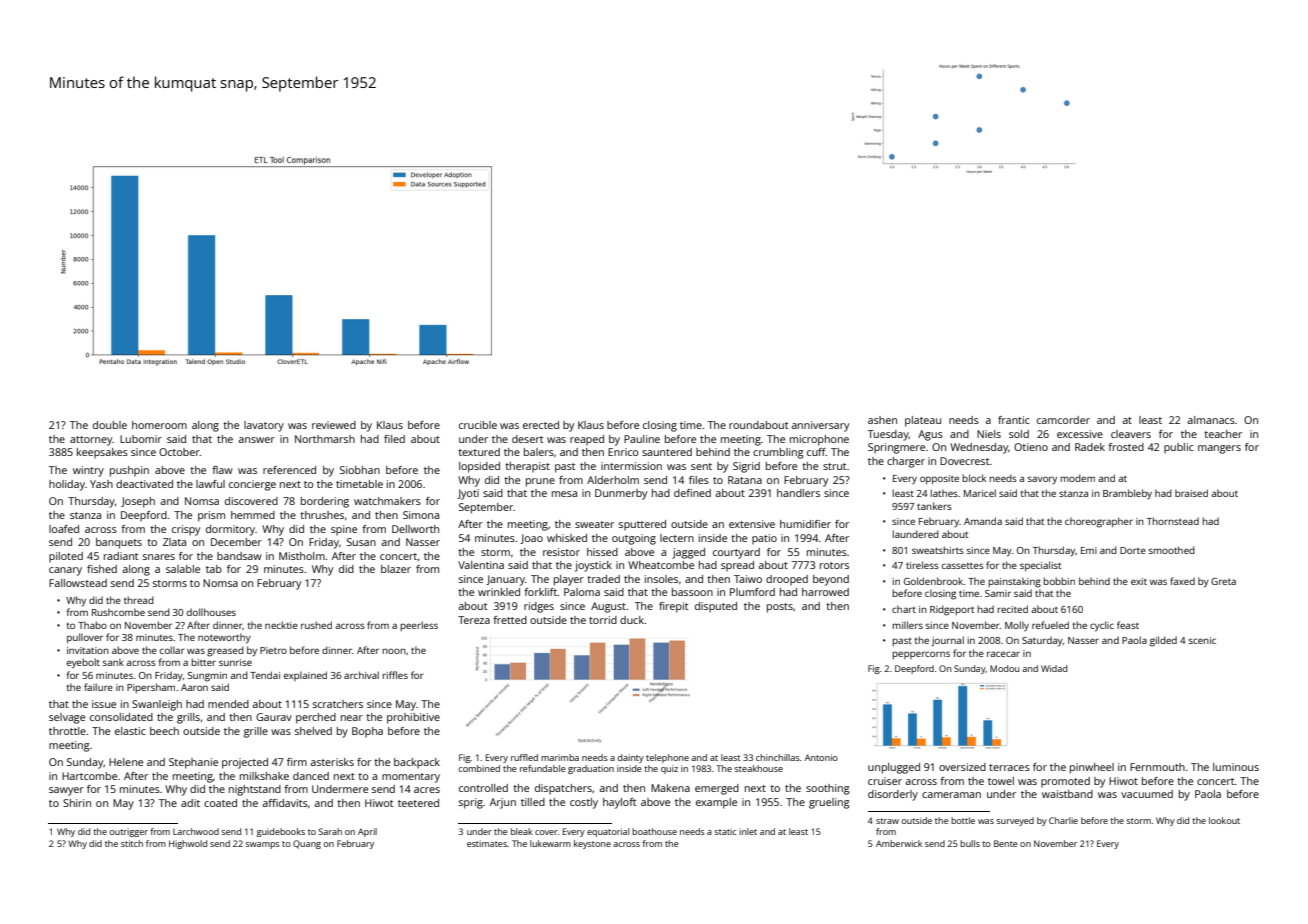 This screenshot has height=924, width=1308. I want to click on Enrico, so click(623, 452).
